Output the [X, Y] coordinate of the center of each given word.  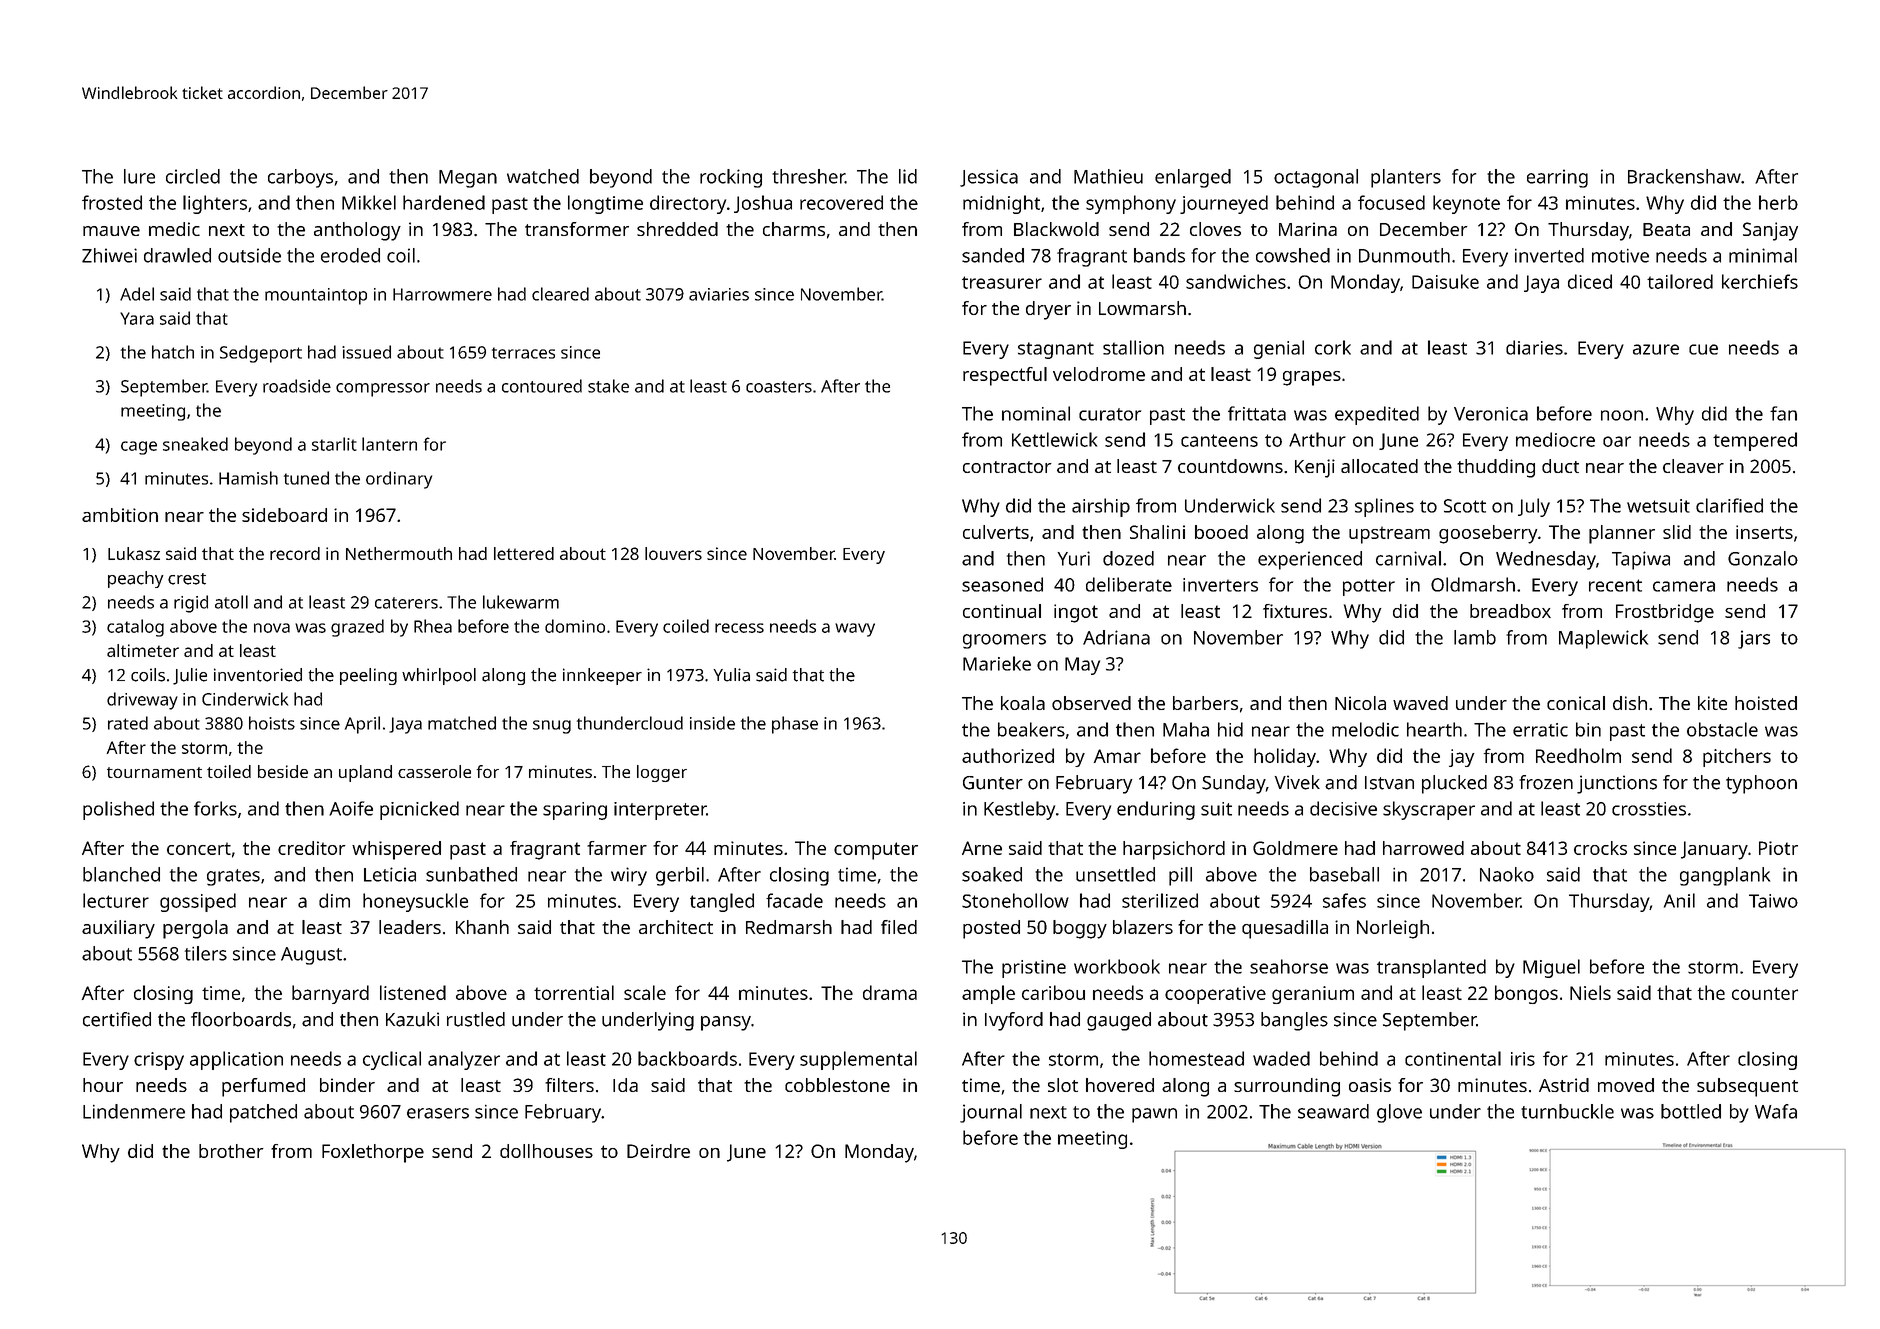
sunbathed [471, 874]
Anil [1679, 900]
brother [231, 1151]
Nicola [1360, 703]
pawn [1154, 1115]
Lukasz [134, 553]
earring [1557, 178]
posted [991, 929]
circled [193, 176]
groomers [1004, 641]
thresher [808, 176]
